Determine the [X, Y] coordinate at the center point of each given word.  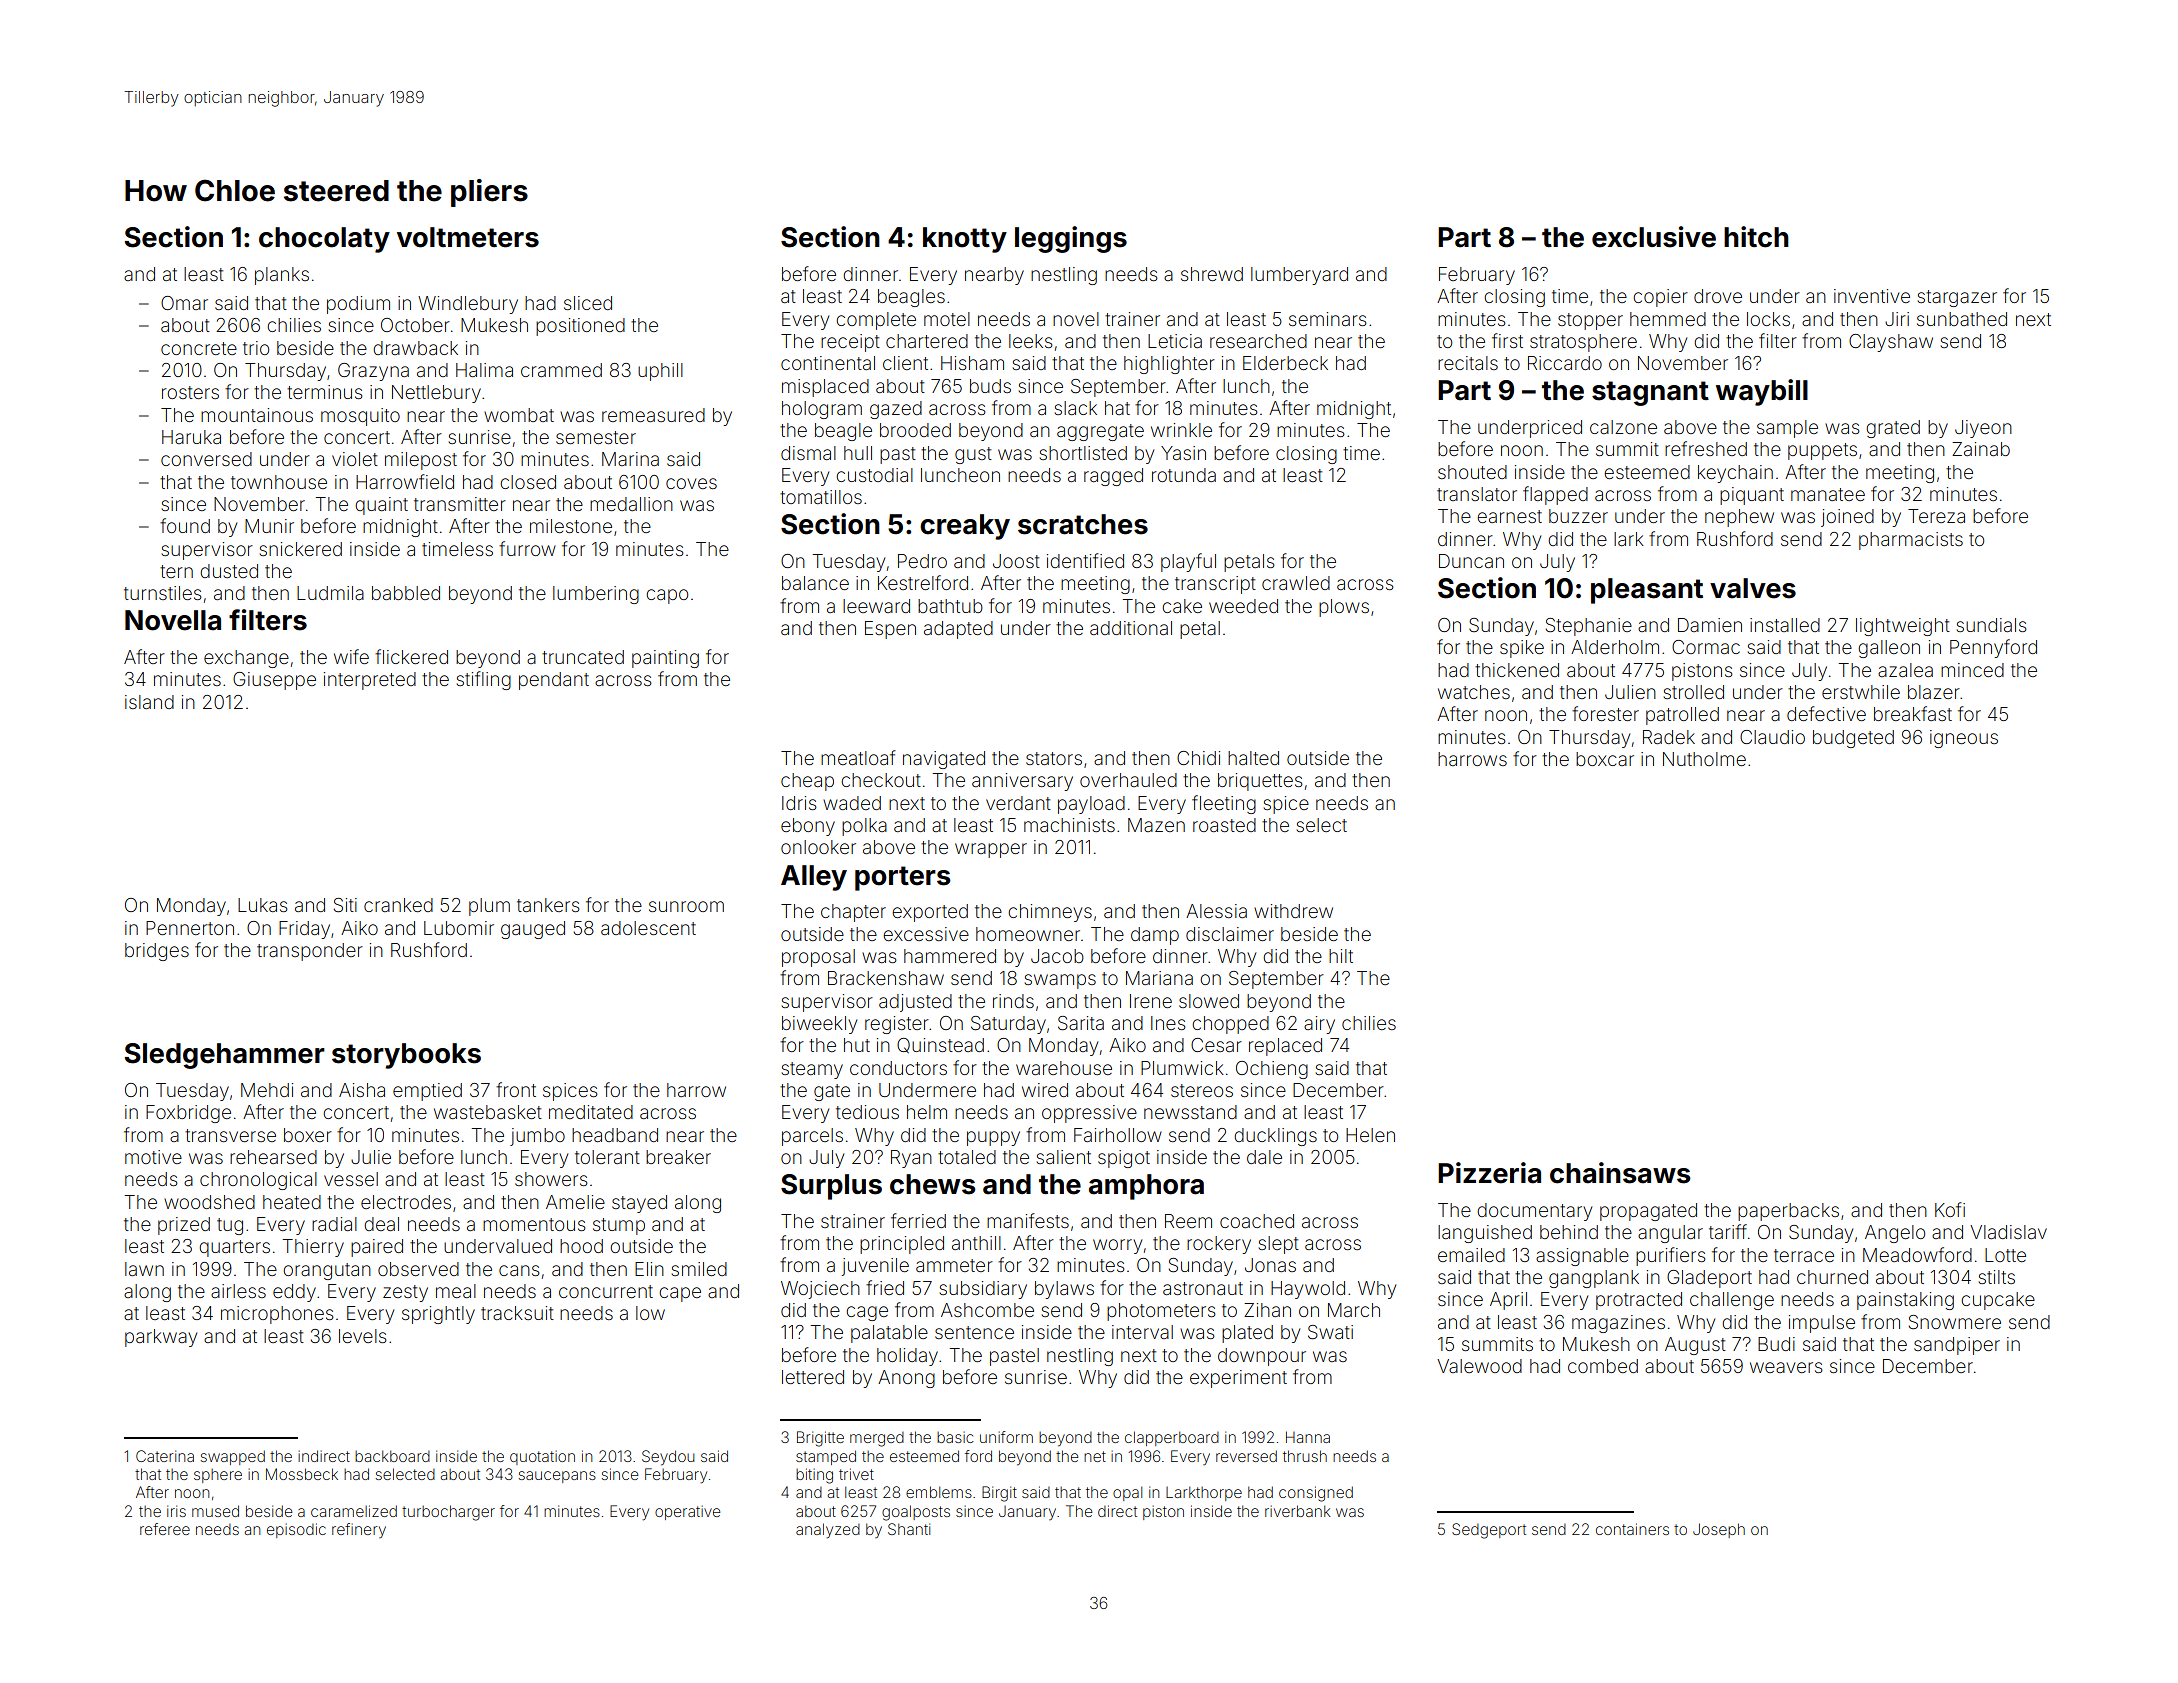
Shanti [909, 1529]
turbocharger [448, 1513]
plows [1344, 608]
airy [1319, 1025]
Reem [1188, 1221]
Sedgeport [1489, 1531]
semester [596, 437]
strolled [1694, 692]
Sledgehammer [225, 1056]
